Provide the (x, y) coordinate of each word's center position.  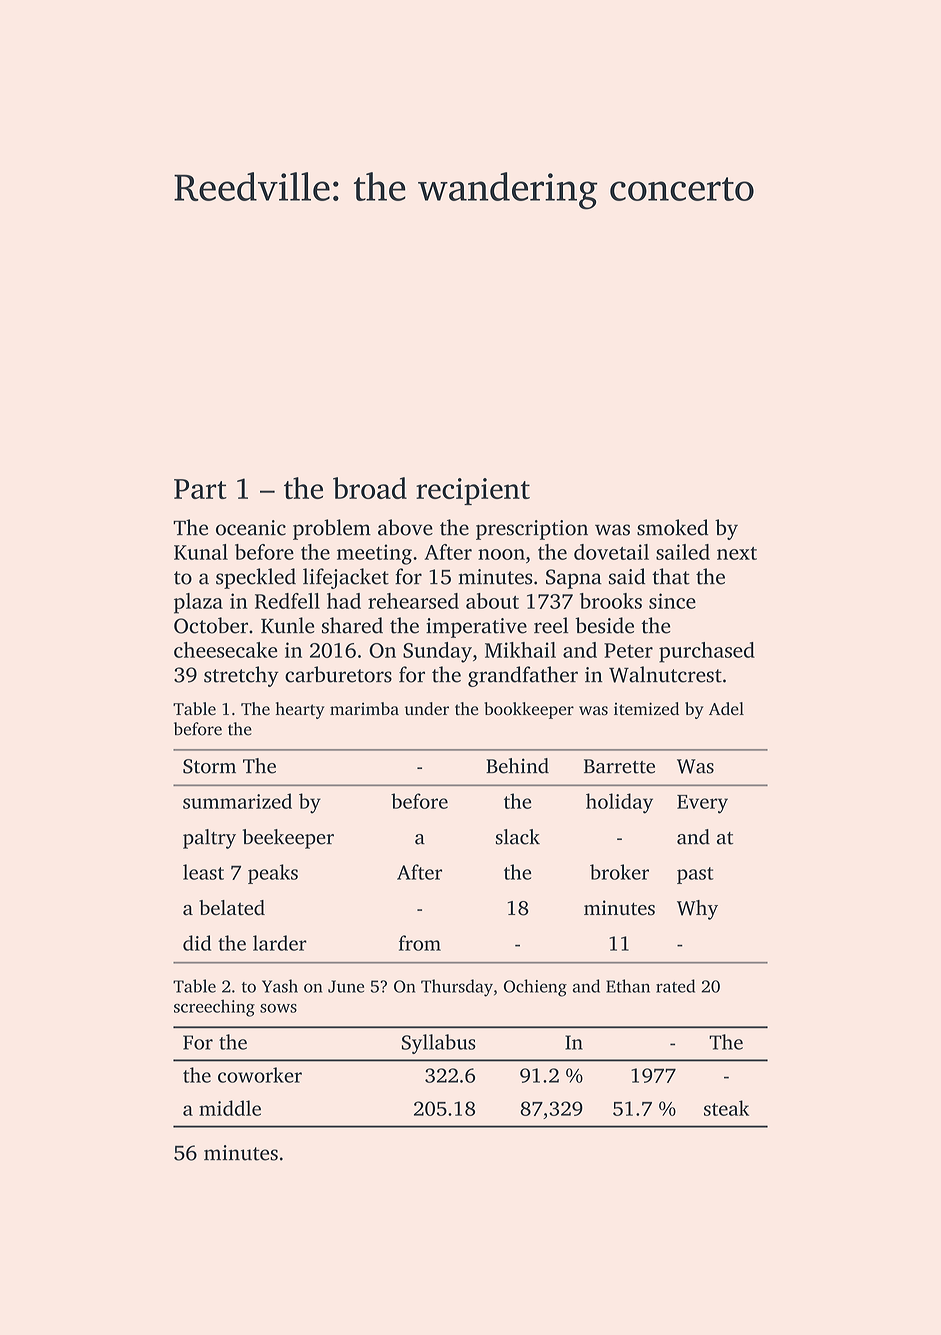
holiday (619, 803)
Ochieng (535, 988)
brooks (611, 601)
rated (675, 986)
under (427, 709)
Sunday (437, 652)
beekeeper (288, 839)
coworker (260, 1075)
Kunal (201, 552)
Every (702, 804)
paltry (209, 839)
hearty (300, 710)
